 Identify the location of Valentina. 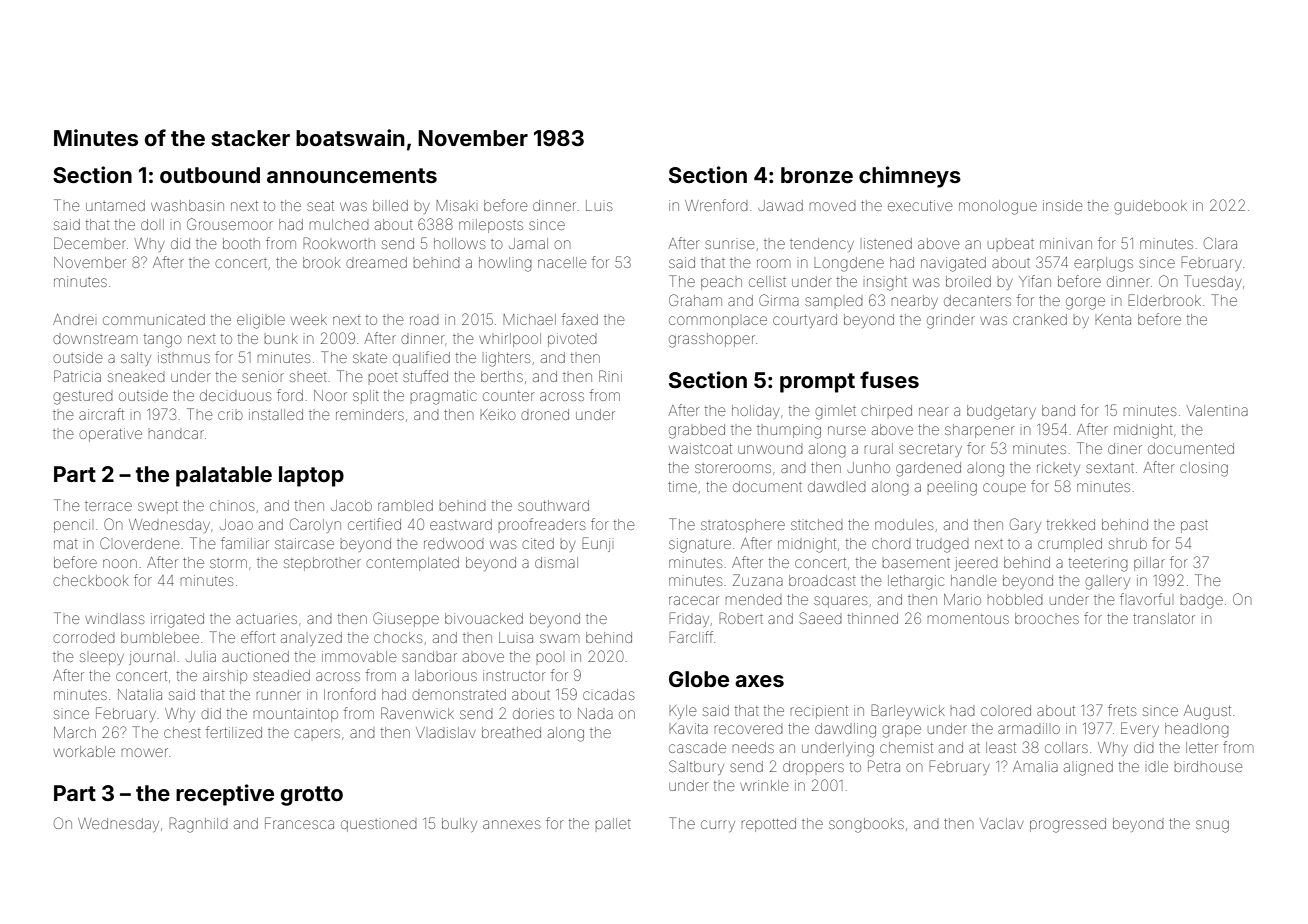
(1217, 410).
